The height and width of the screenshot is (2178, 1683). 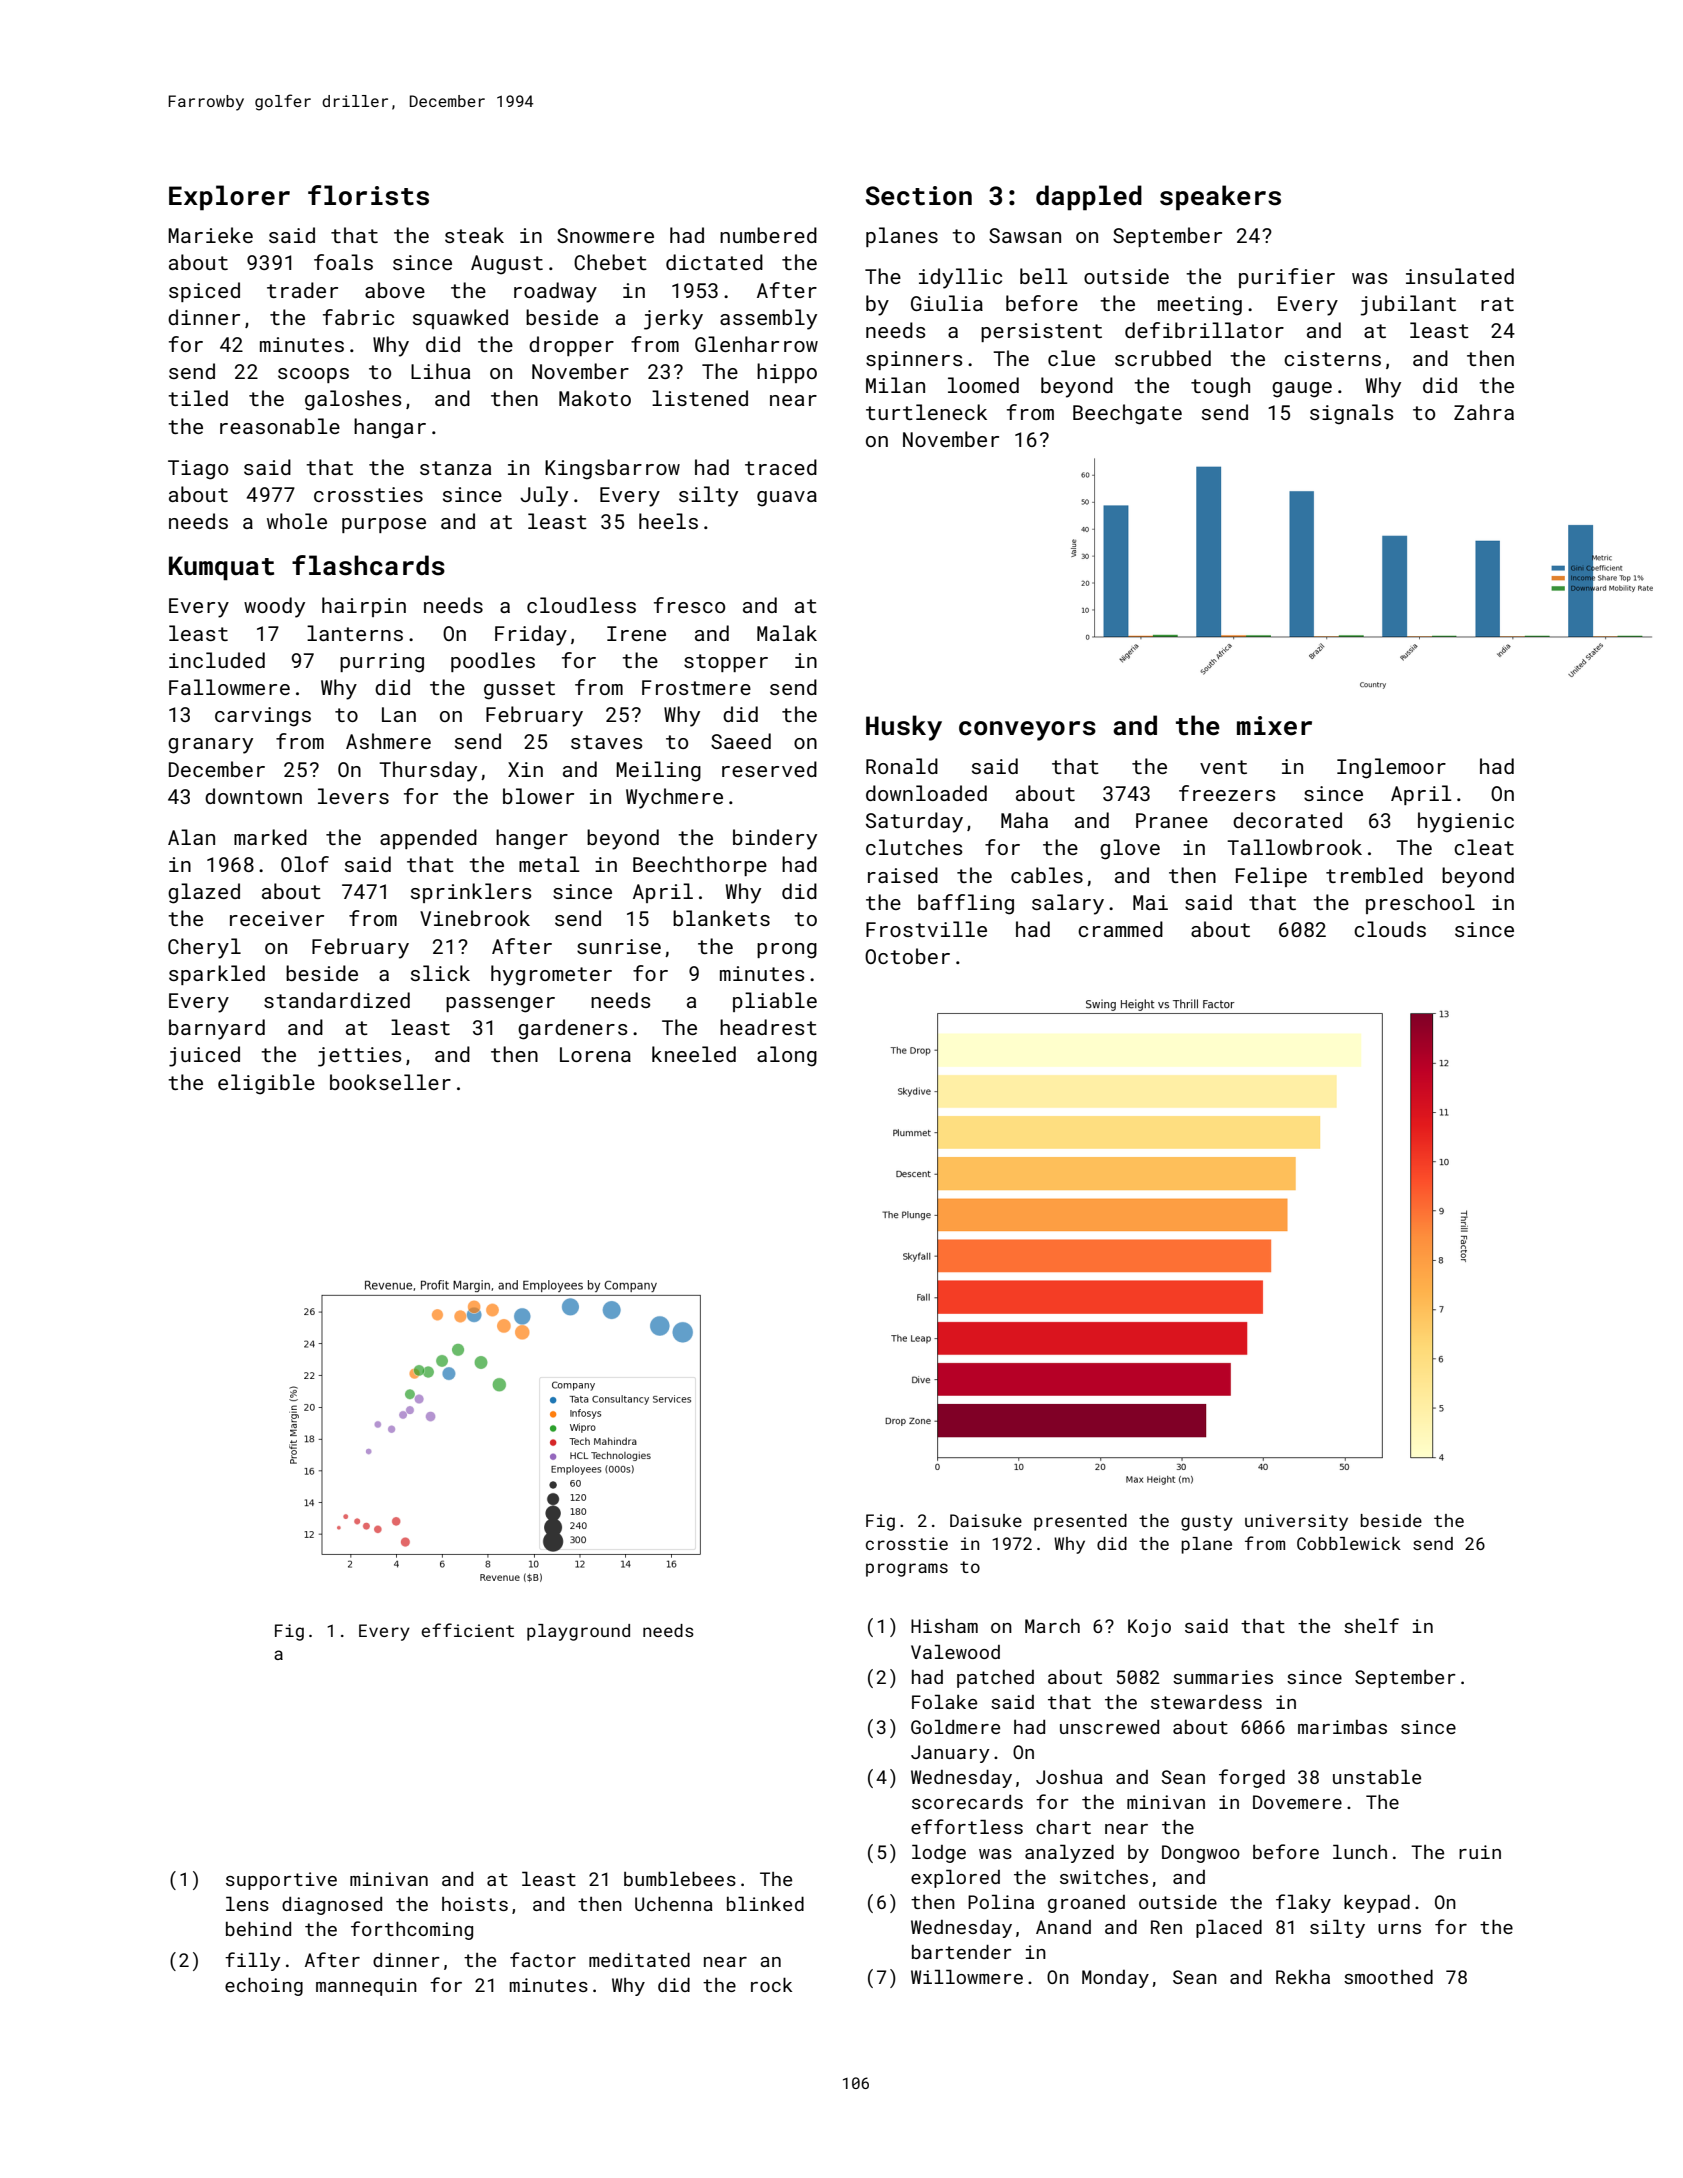 What do you see at coordinates (198, 470) in the screenshot?
I see `Tiago` at bounding box center [198, 470].
